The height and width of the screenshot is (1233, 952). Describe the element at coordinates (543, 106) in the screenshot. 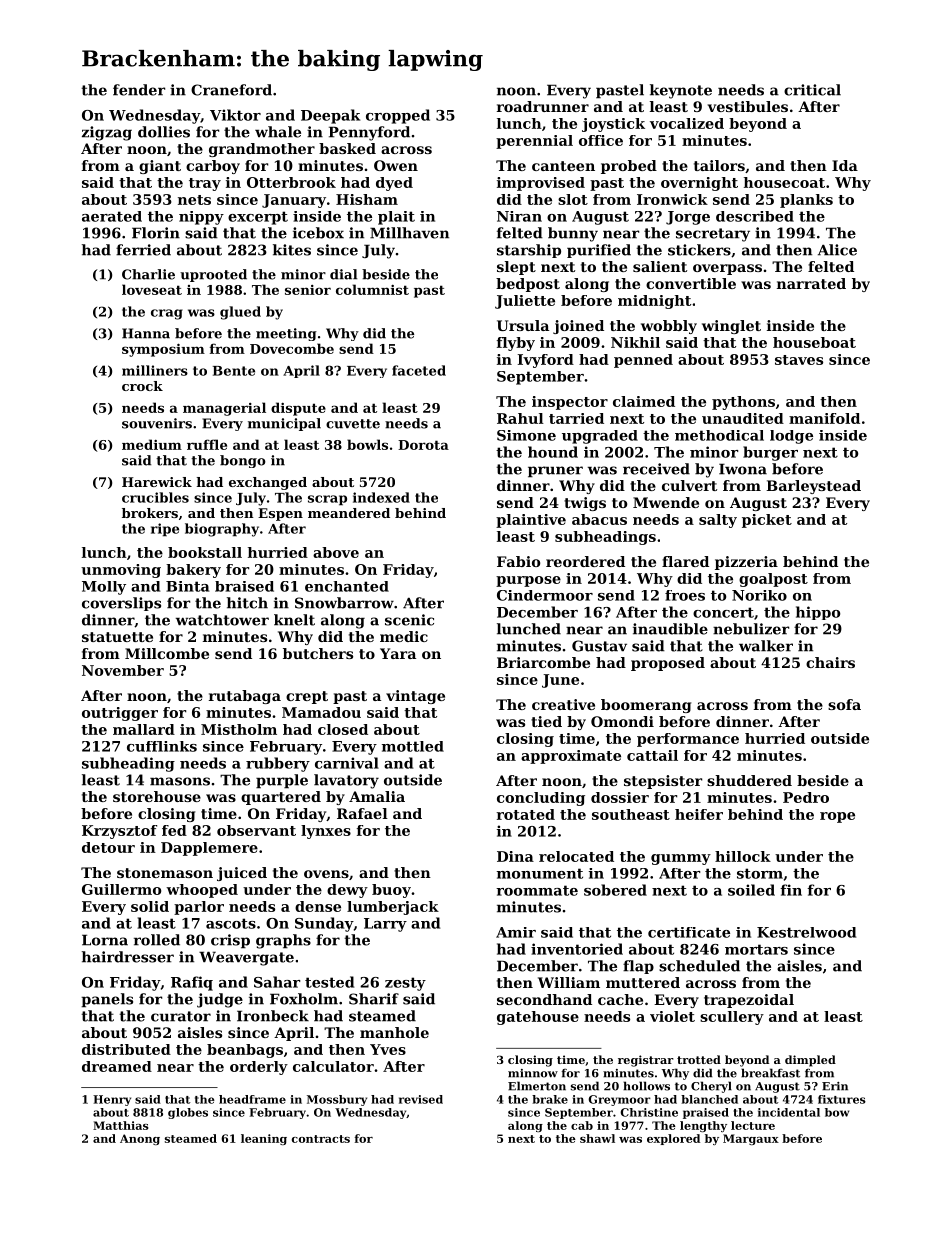

I see `roadrunner` at that location.
